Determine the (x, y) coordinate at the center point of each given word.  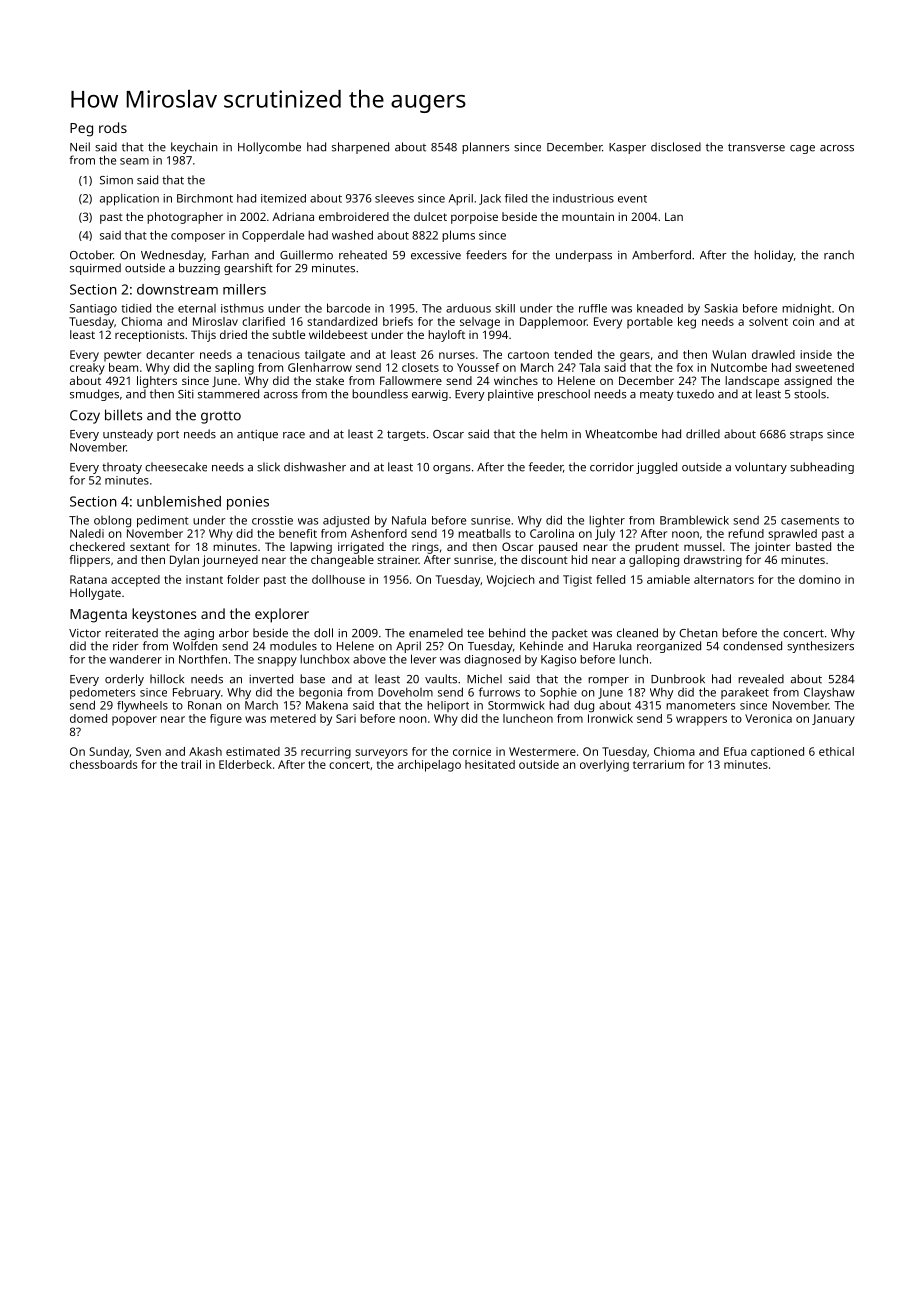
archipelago (429, 766)
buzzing (199, 269)
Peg (81, 130)
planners (485, 148)
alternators (724, 579)
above (369, 659)
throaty (122, 468)
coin (803, 321)
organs (451, 469)
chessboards (103, 764)
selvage (480, 323)
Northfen (203, 659)
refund (746, 533)
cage (802, 149)
